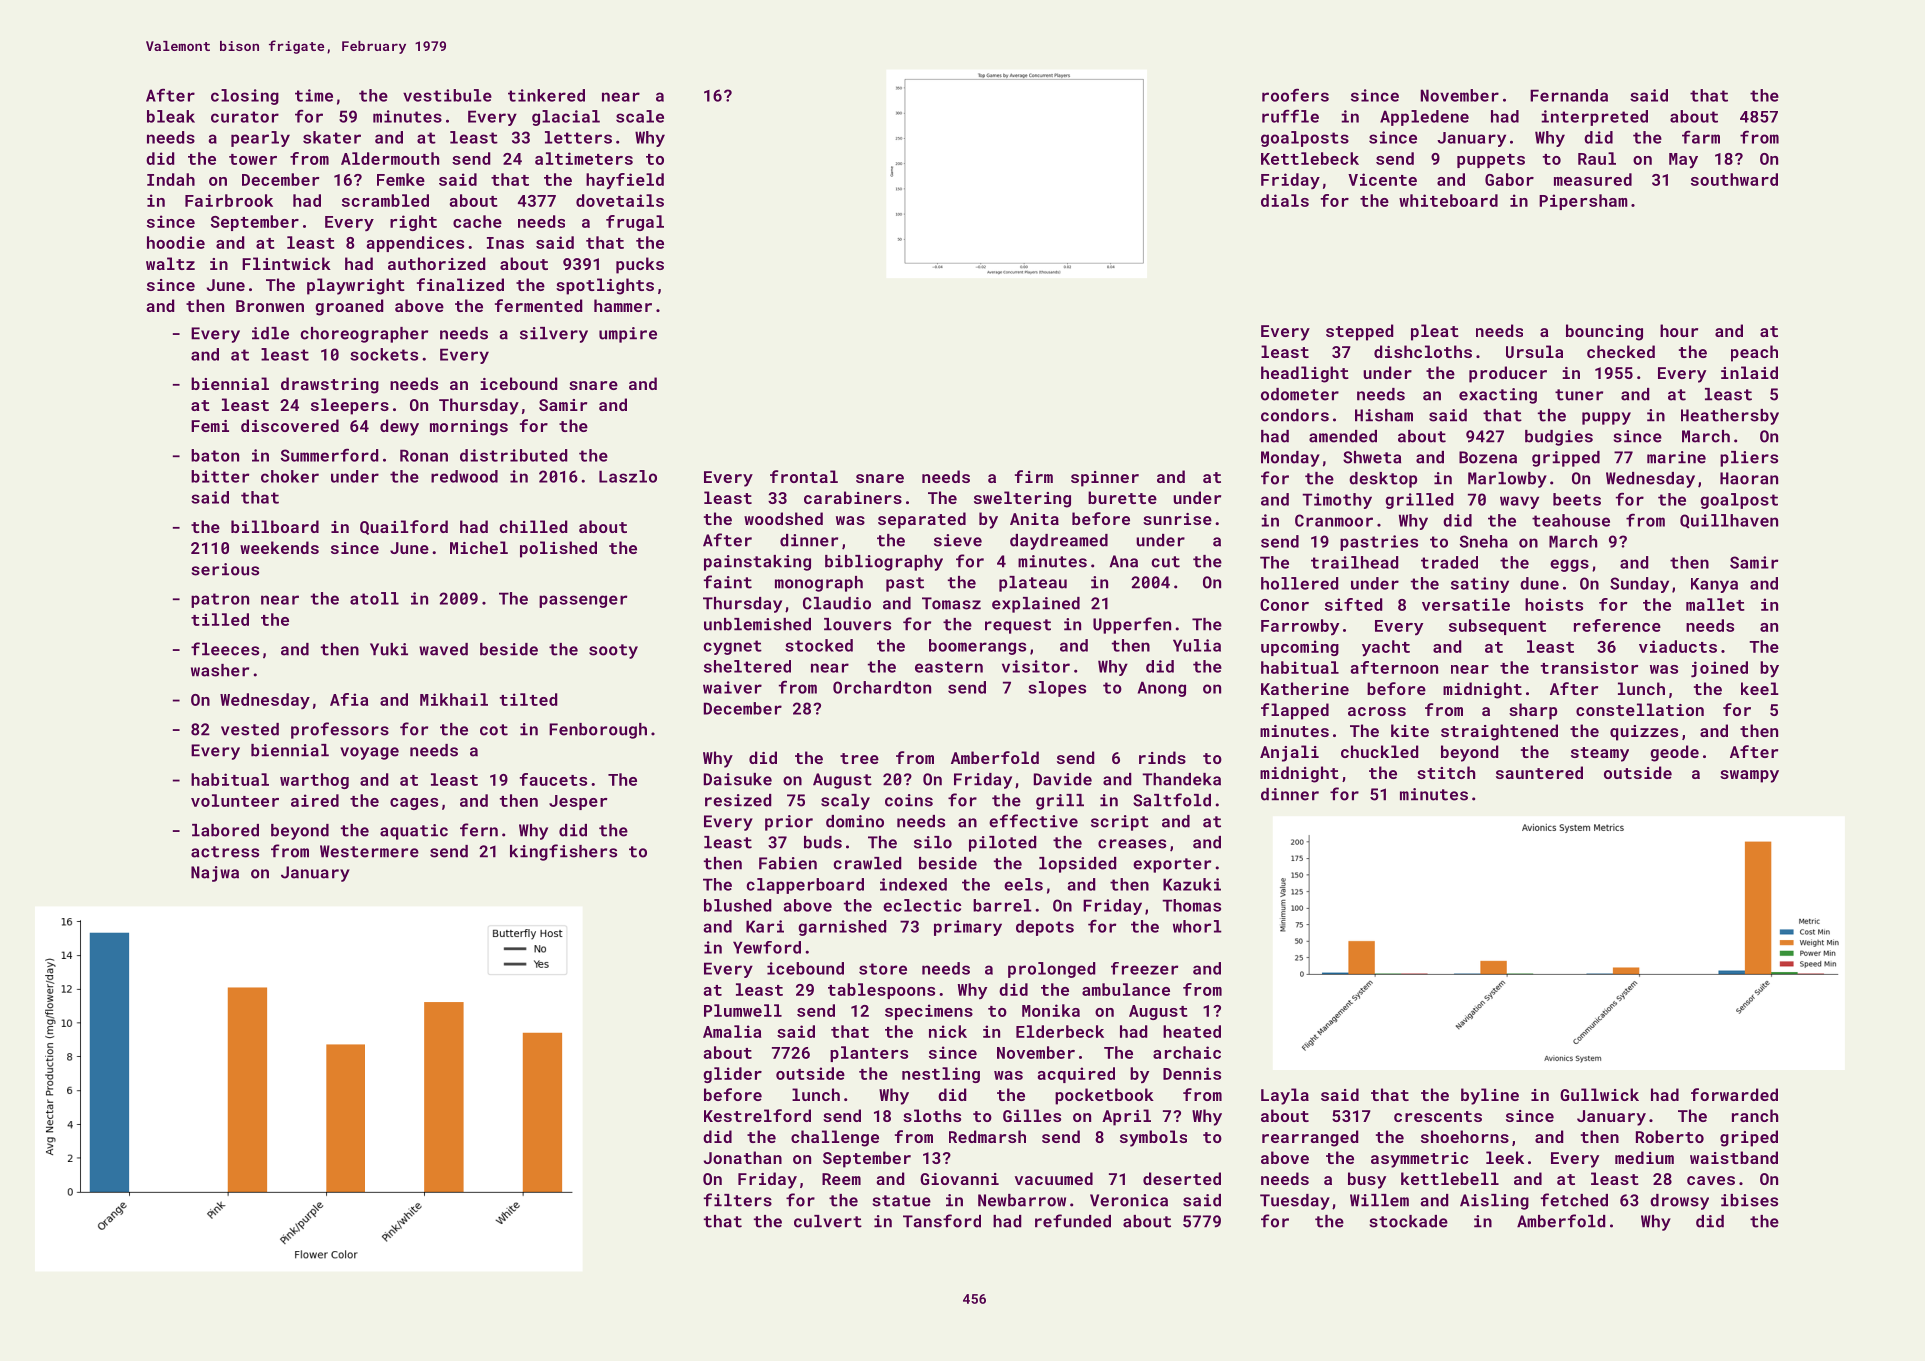 This screenshot has width=1925, height=1361. I want to click on stockade, so click(1408, 1221).
